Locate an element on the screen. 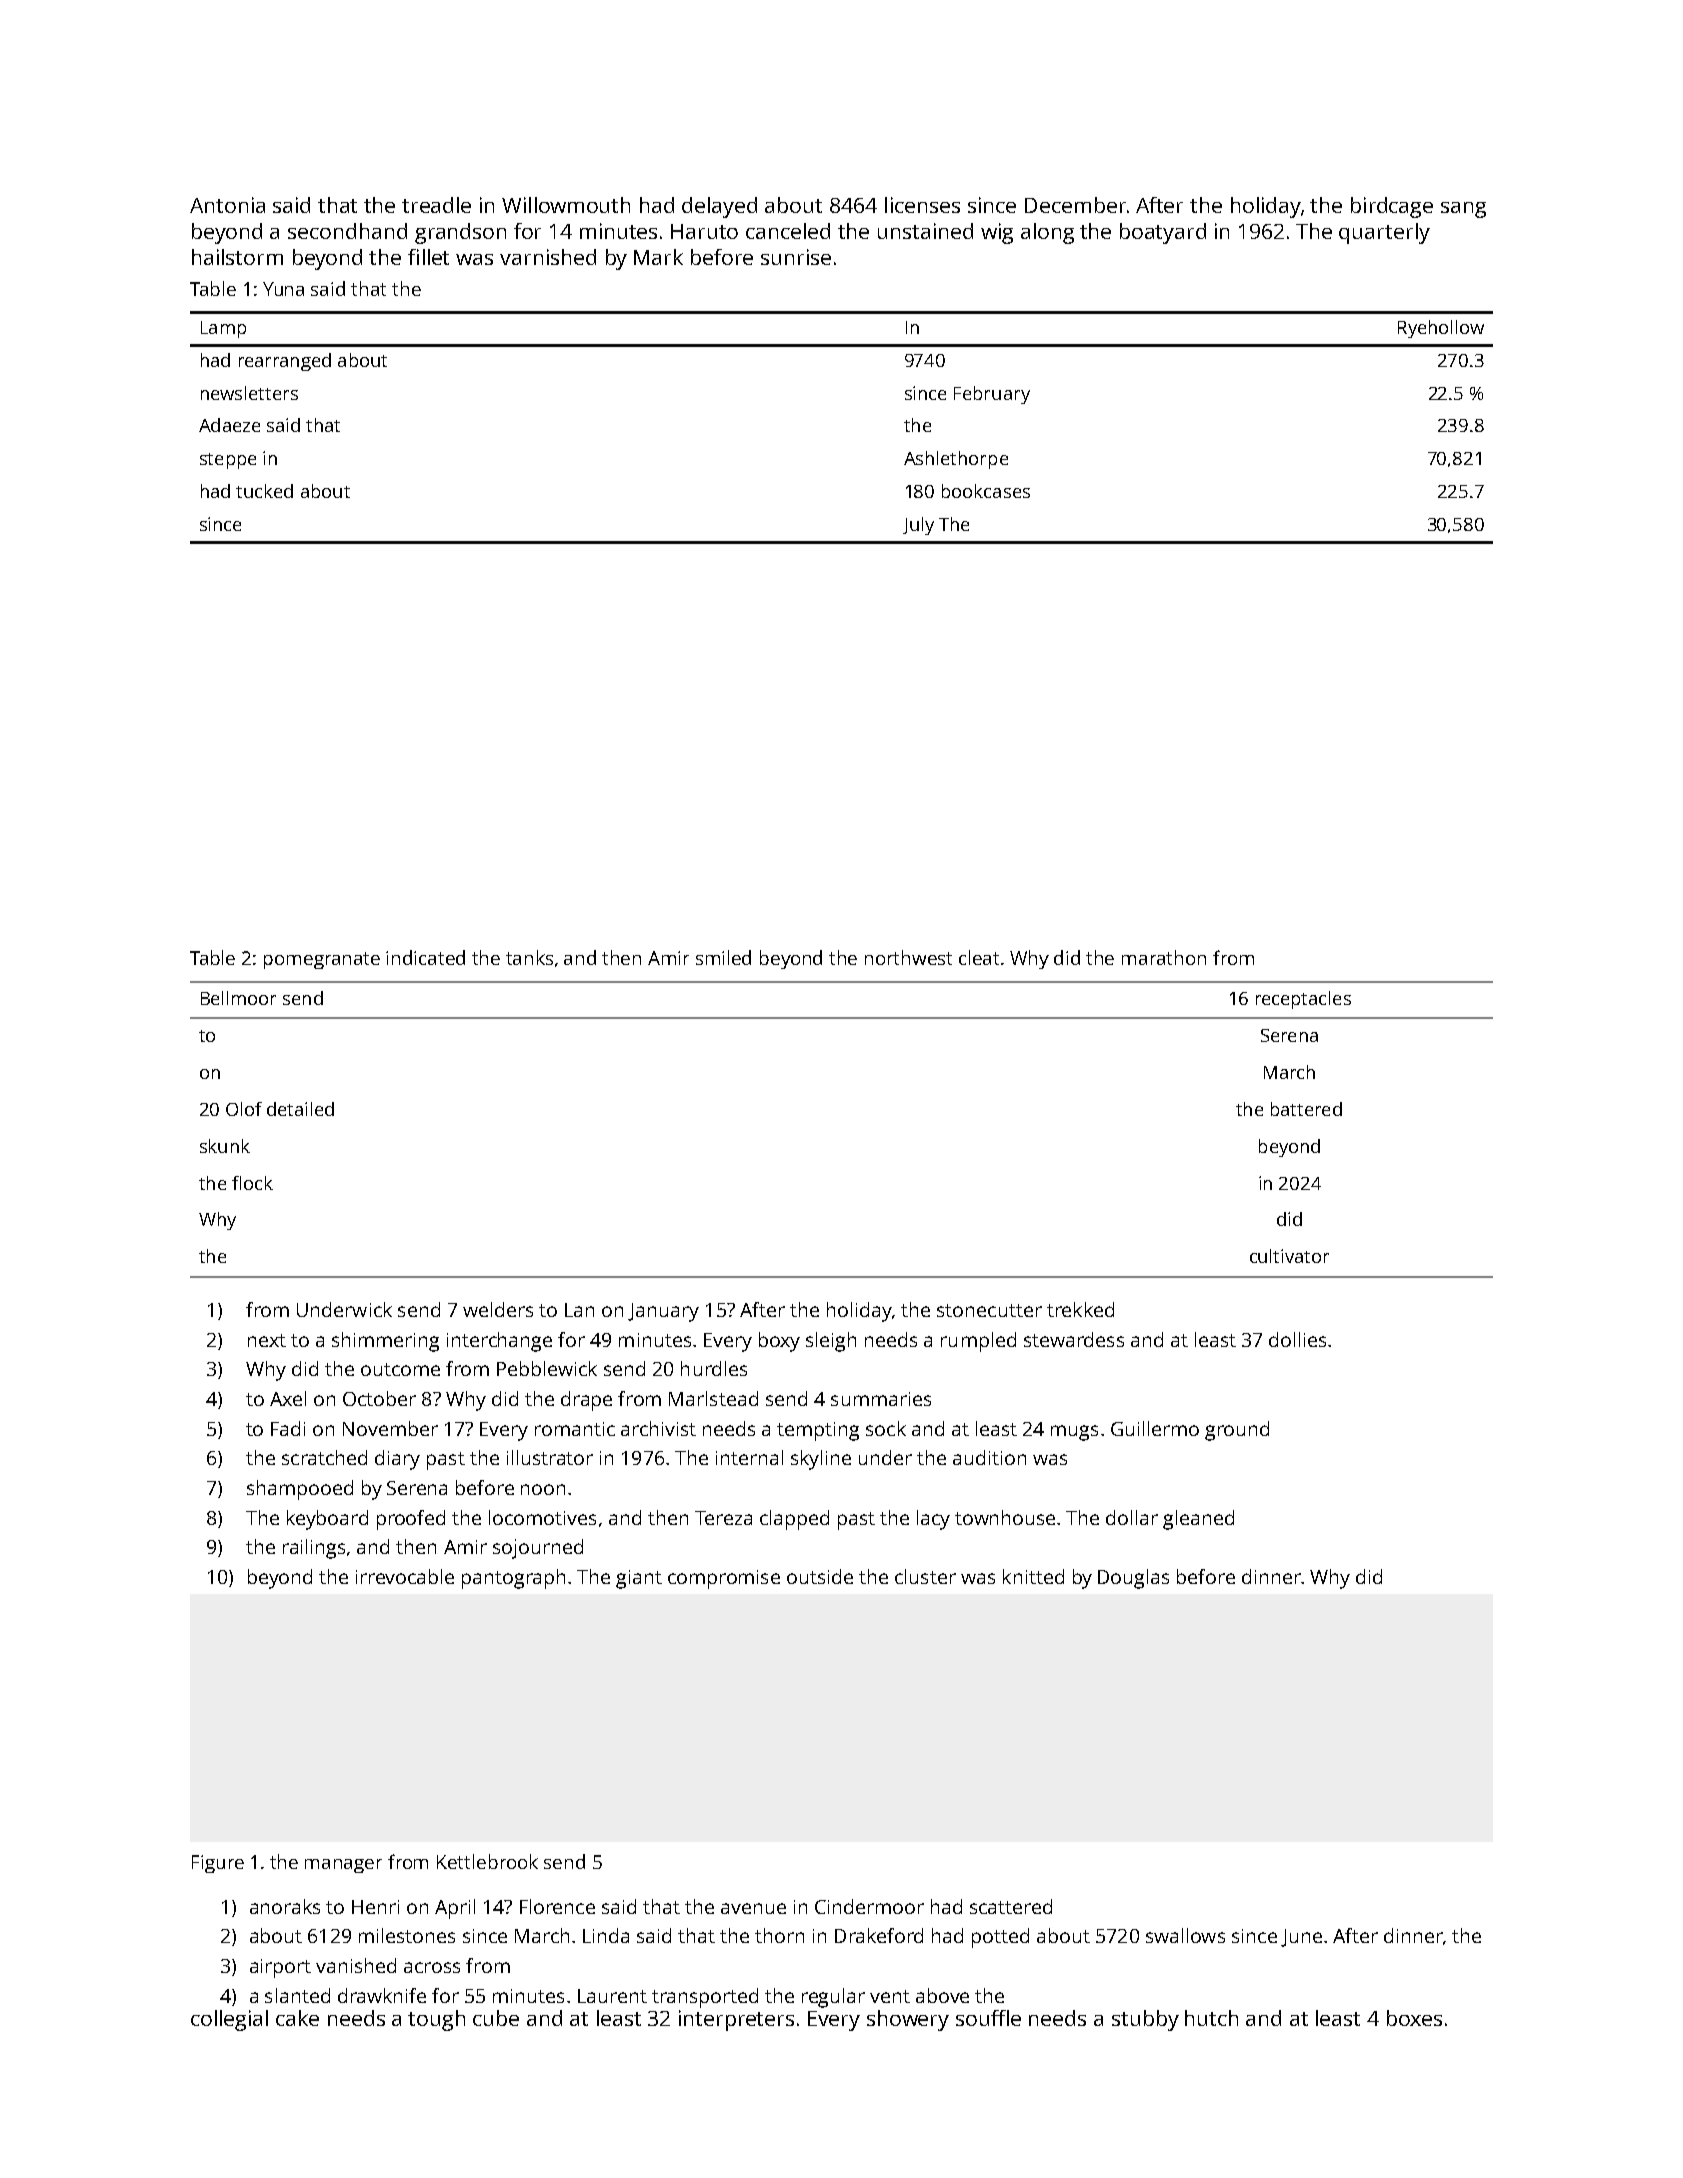 The width and height of the screenshot is (1683, 2178). marathon is located at coordinates (1164, 957).
